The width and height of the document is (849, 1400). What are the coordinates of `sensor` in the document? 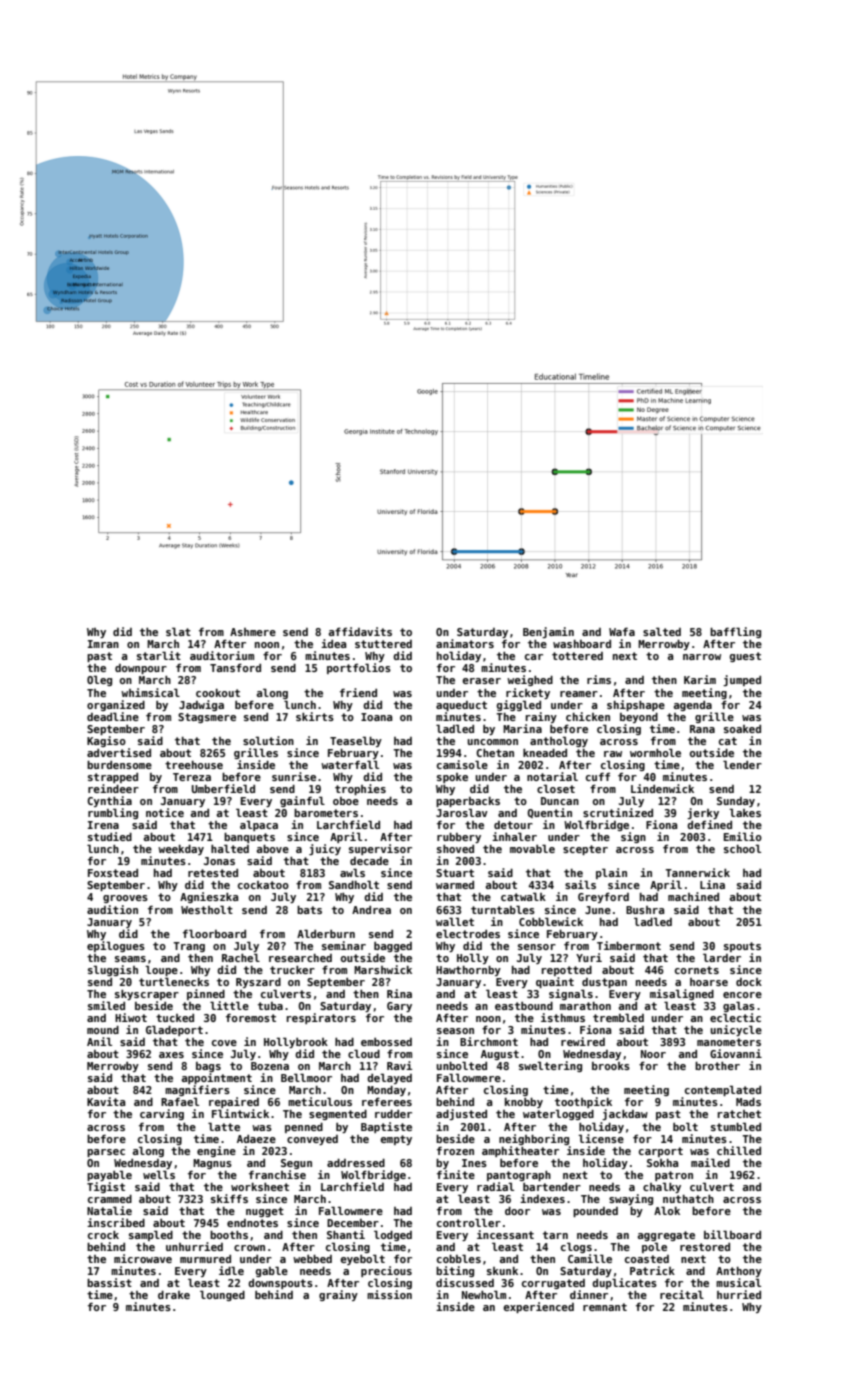 It's located at (537, 947).
